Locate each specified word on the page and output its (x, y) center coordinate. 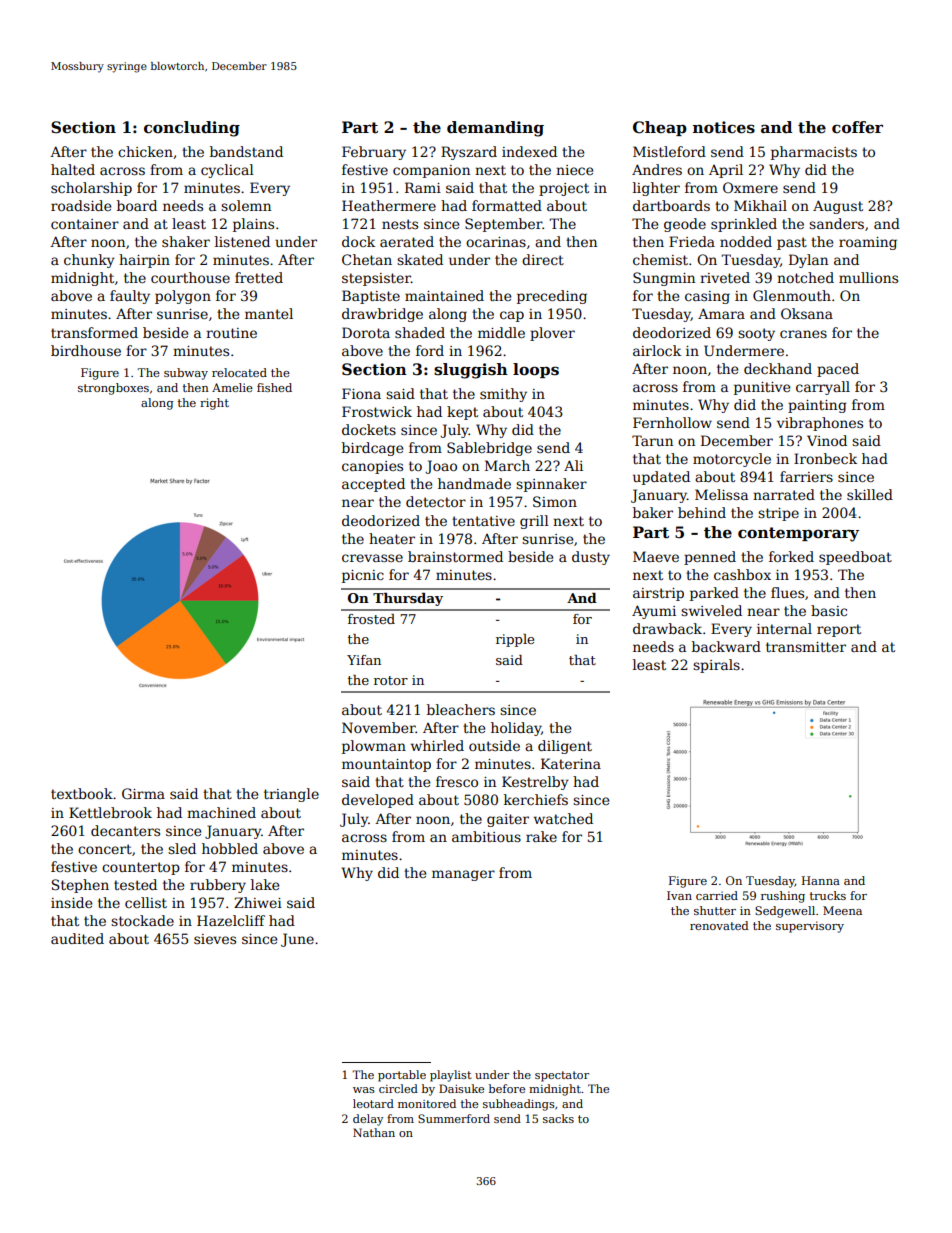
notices (724, 127)
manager (463, 875)
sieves (215, 939)
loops (536, 370)
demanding (495, 129)
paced (838, 370)
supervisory (810, 927)
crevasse (372, 558)
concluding (192, 129)
